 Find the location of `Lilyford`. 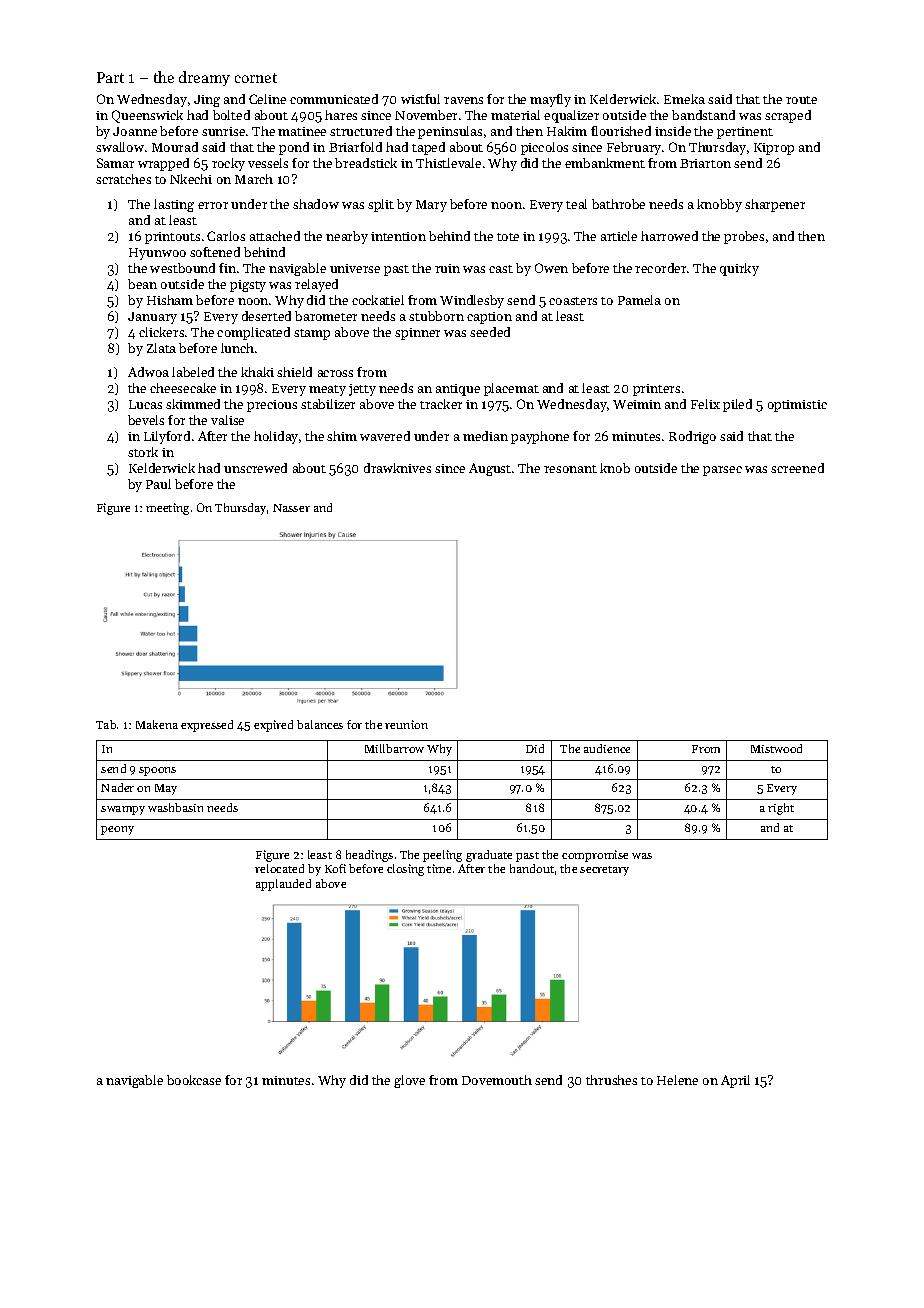

Lilyford is located at coordinates (167, 437).
